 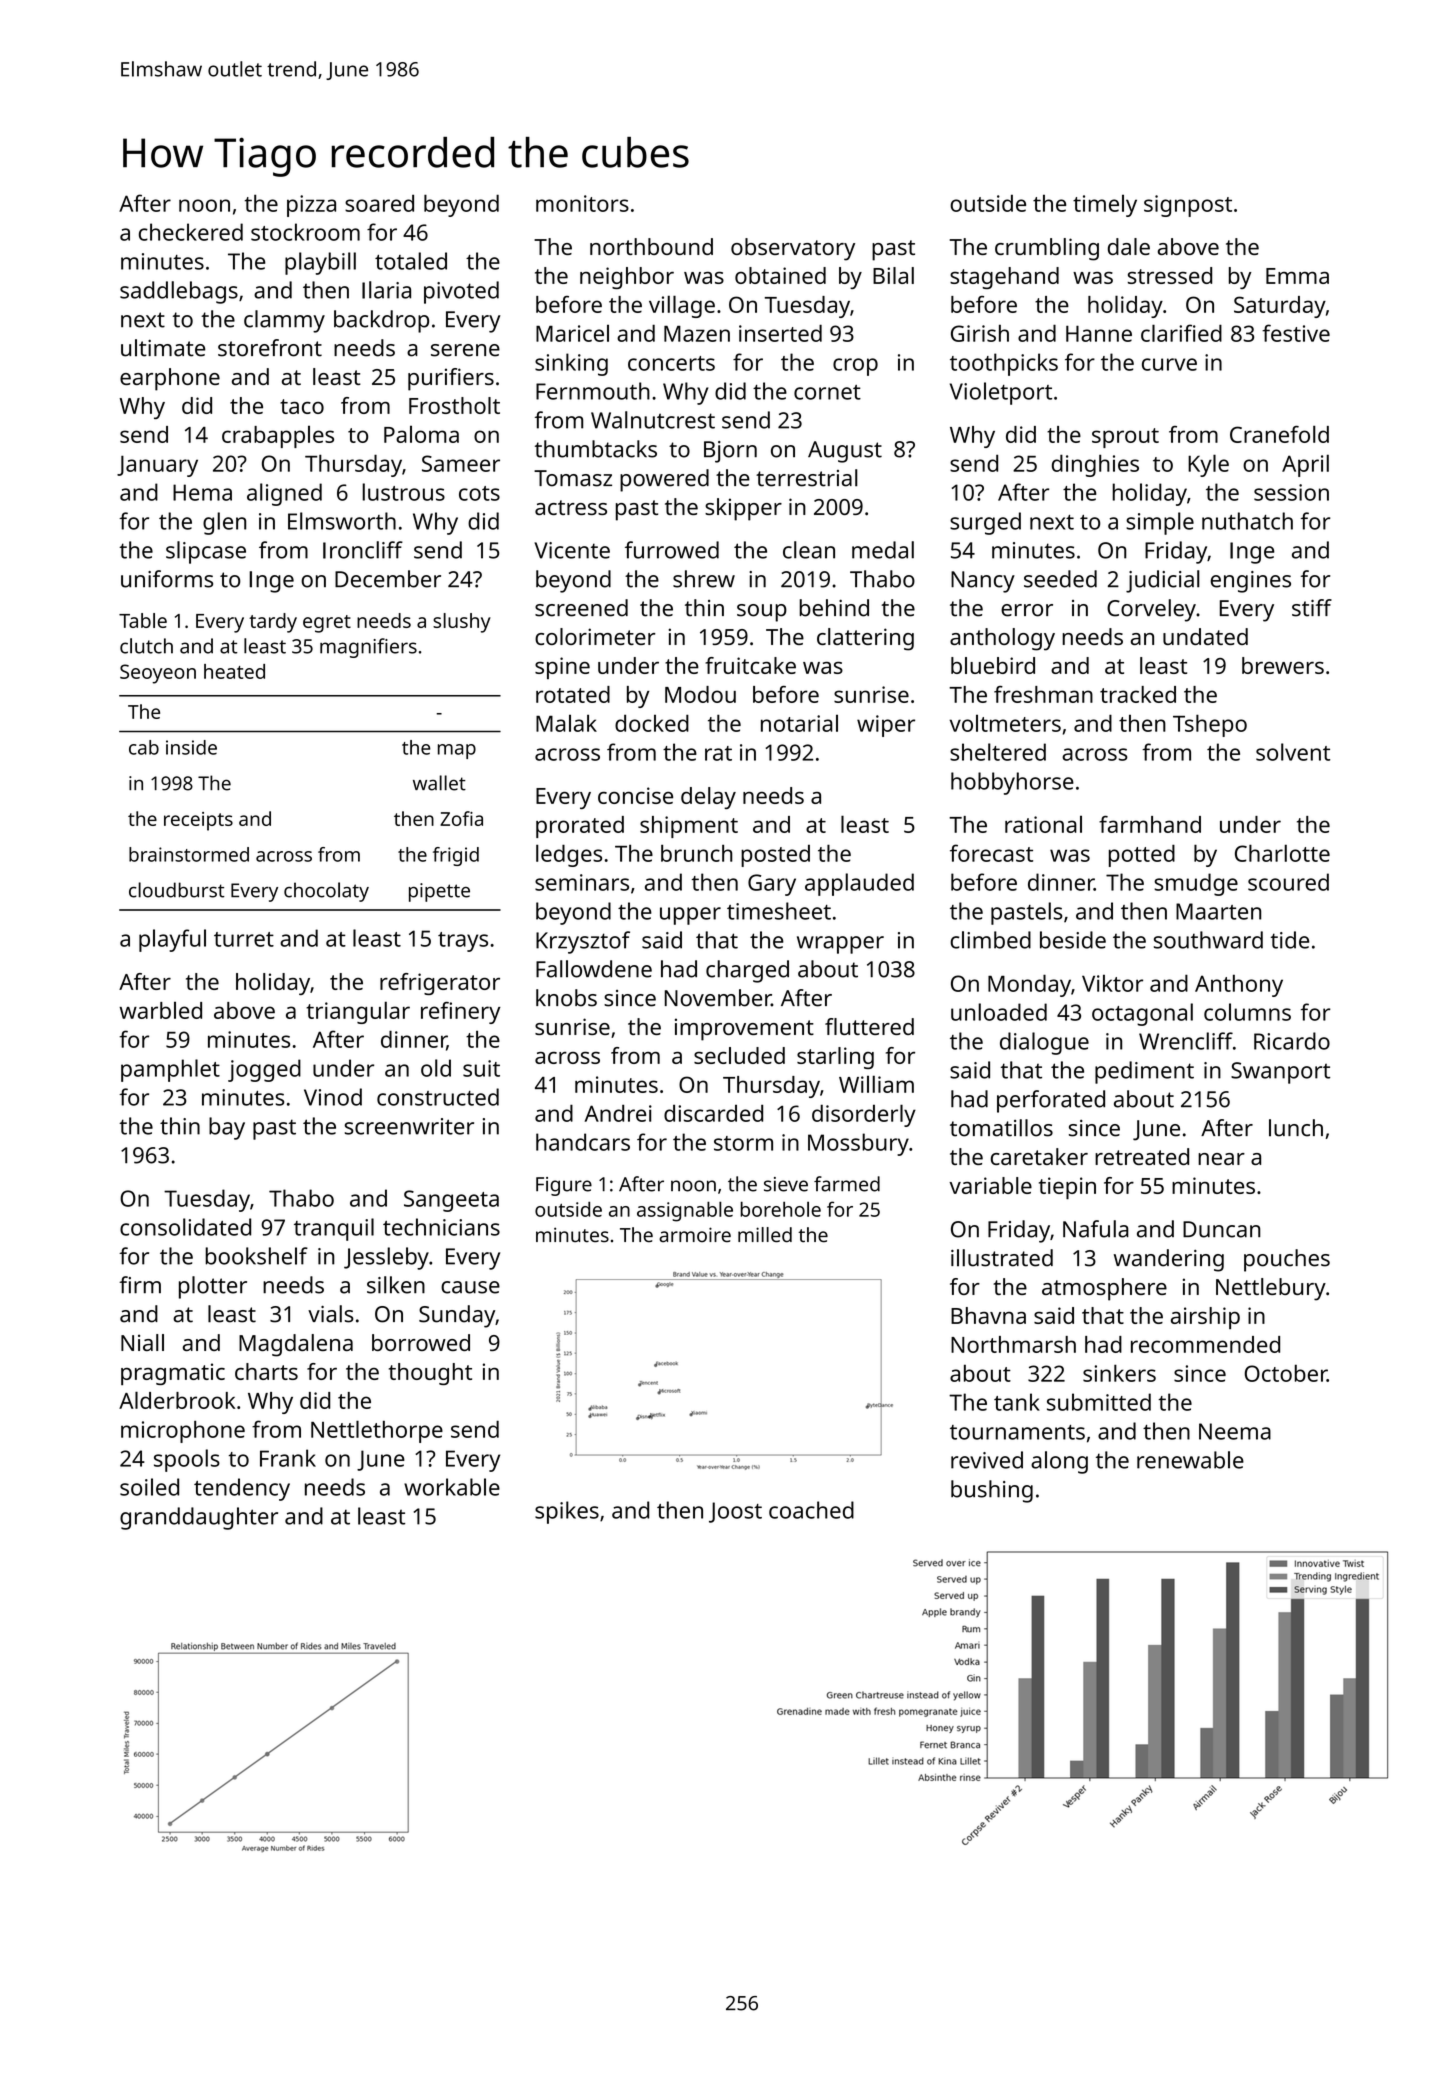 What do you see at coordinates (177, 890) in the screenshot?
I see `cloudburst` at bounding box center [177, 890].
